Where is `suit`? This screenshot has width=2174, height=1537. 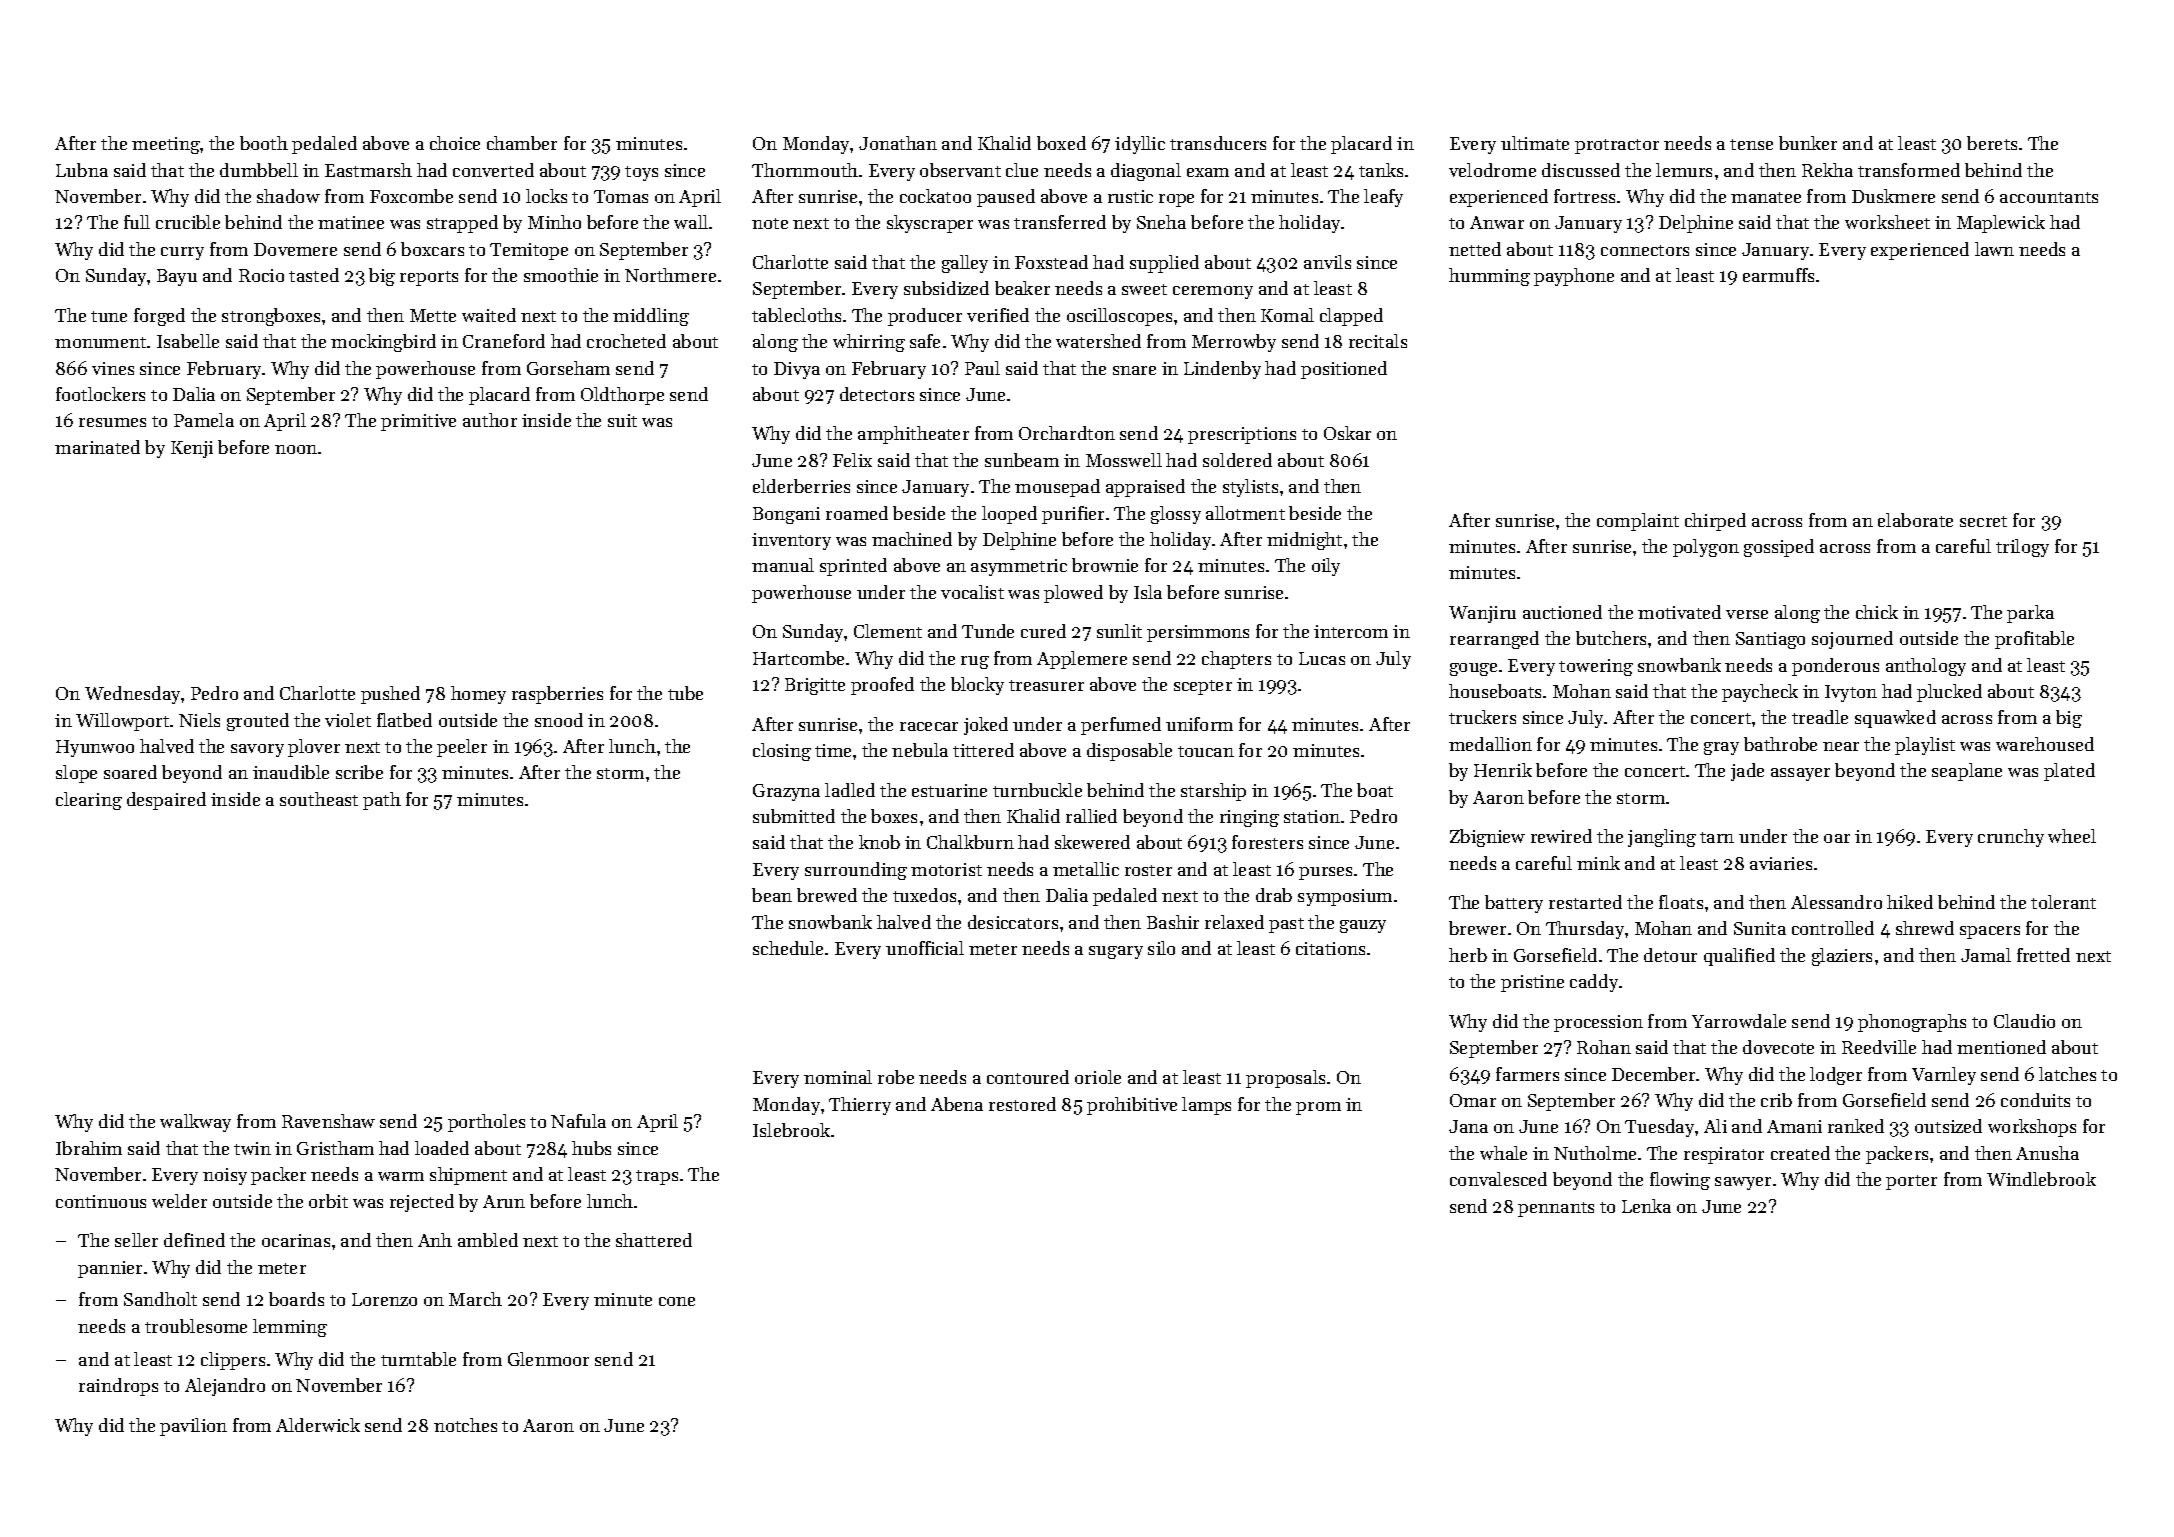
suit is located at coordinates (622, 420).
